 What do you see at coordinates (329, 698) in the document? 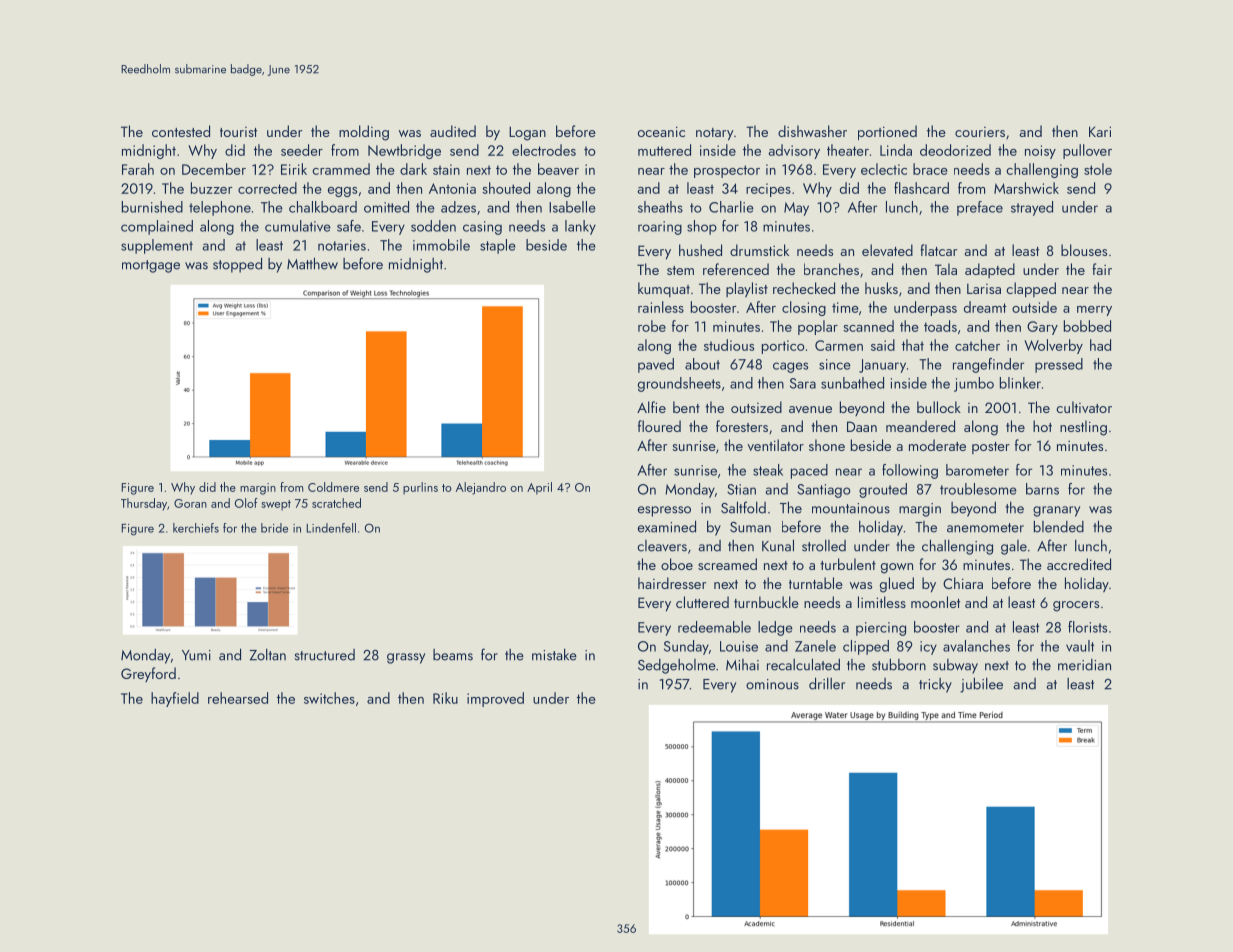
I see `switches` at bounding box center [329, 698].
